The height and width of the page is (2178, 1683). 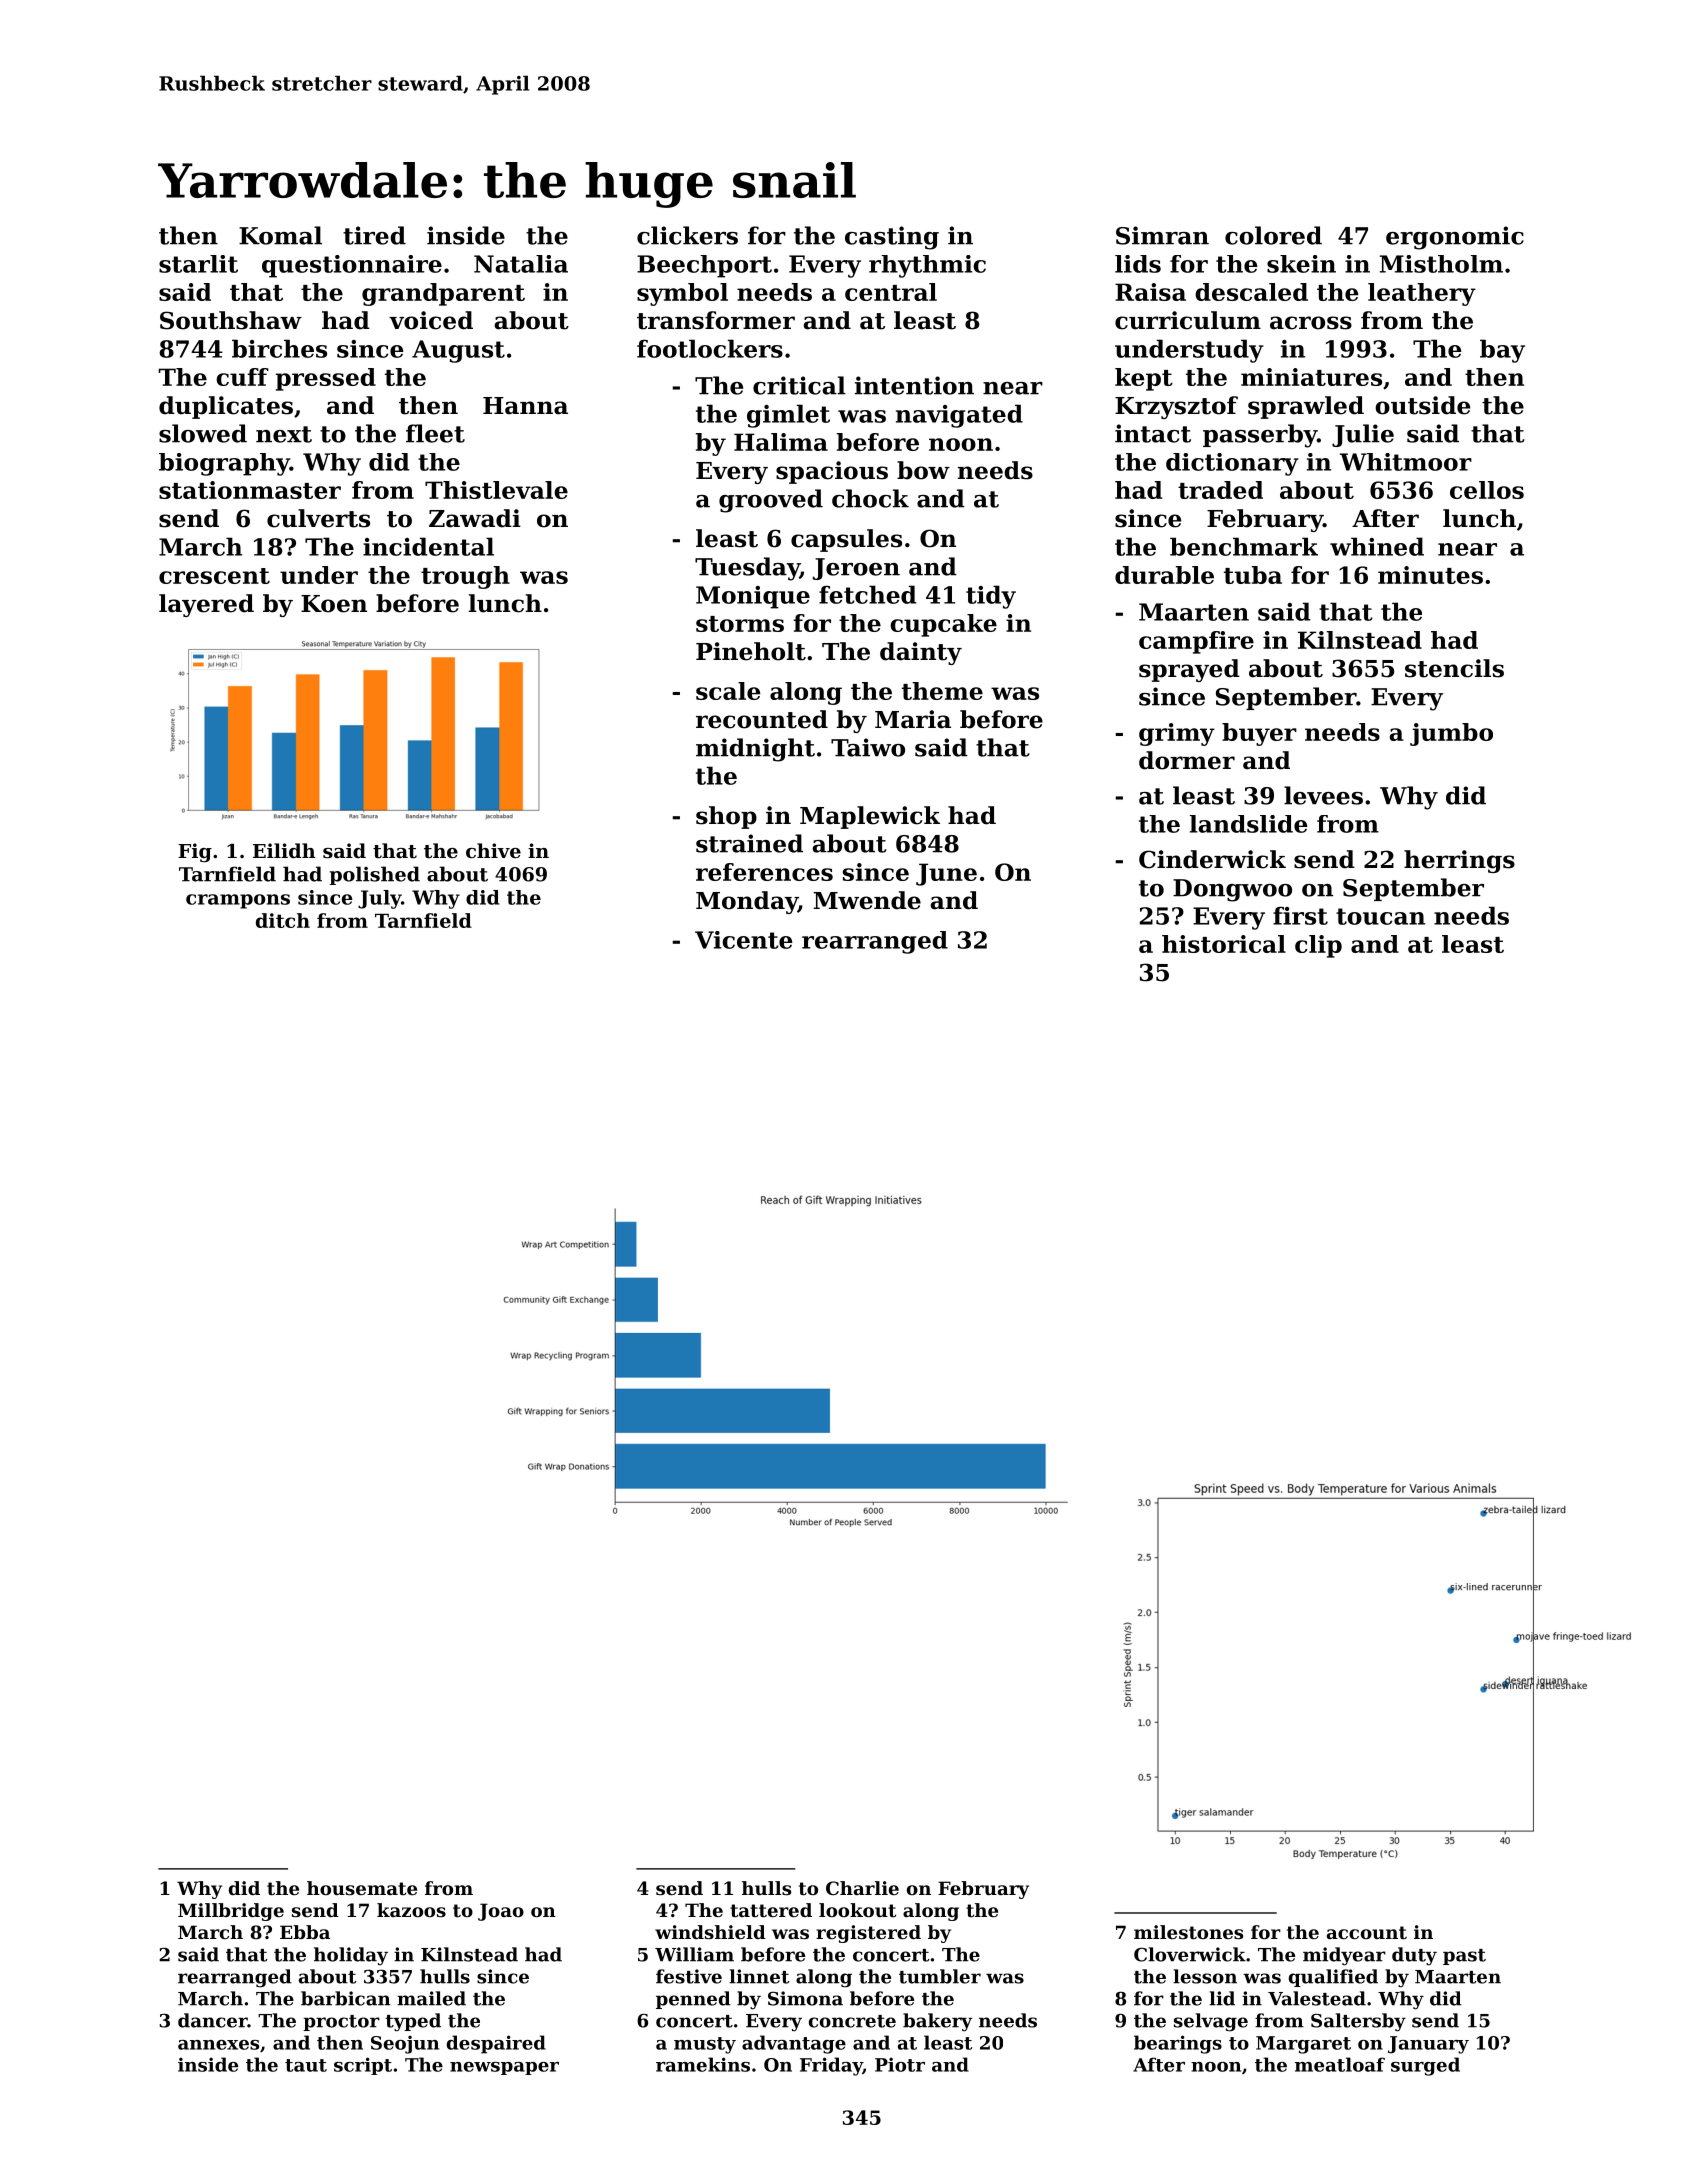 What do you see at coordinates (852, 2021) in the page?
I see `concrete` at bounding box center [852, 2021].
